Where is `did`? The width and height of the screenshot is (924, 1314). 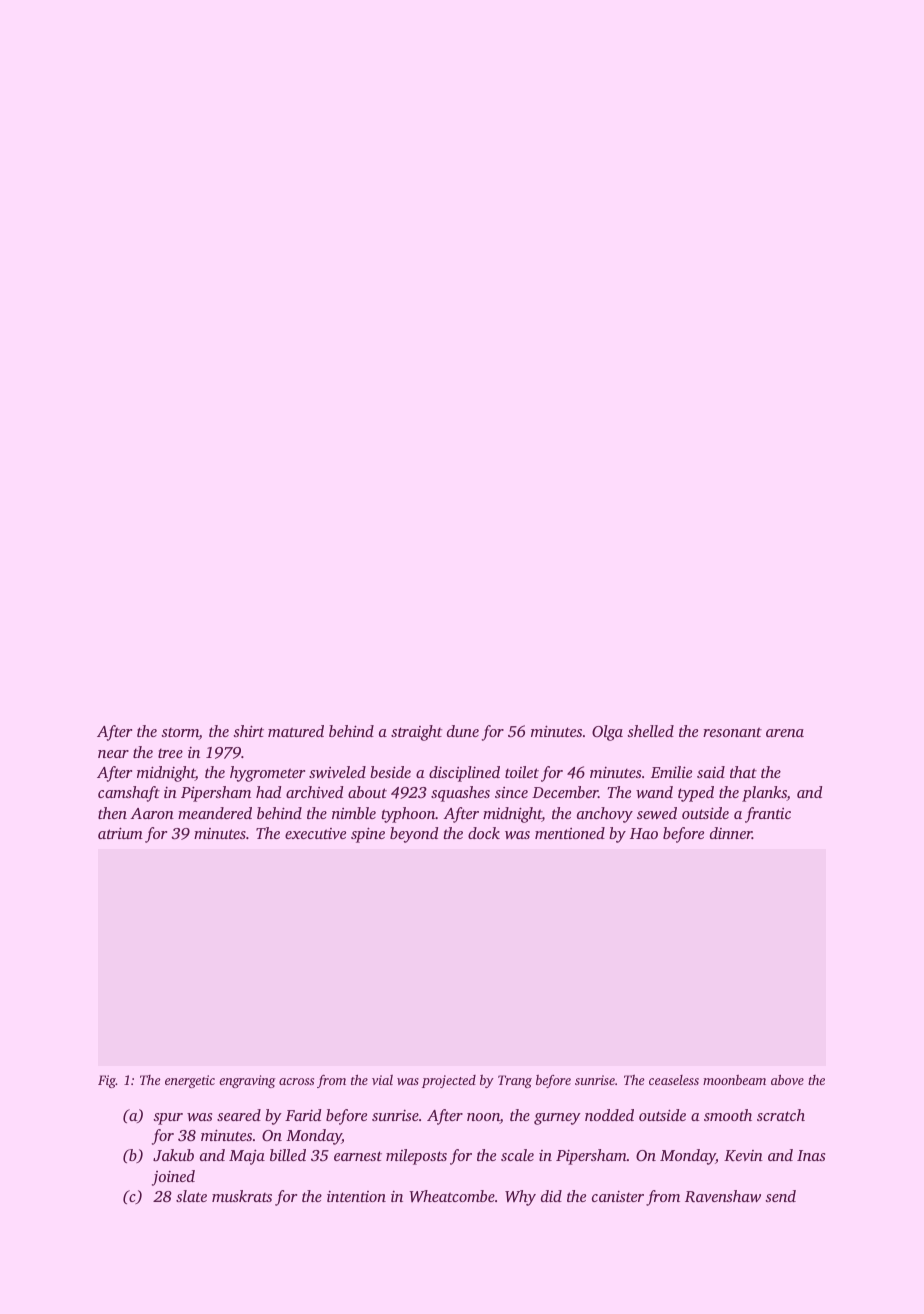 did is located at coordinates (551, 1196).
